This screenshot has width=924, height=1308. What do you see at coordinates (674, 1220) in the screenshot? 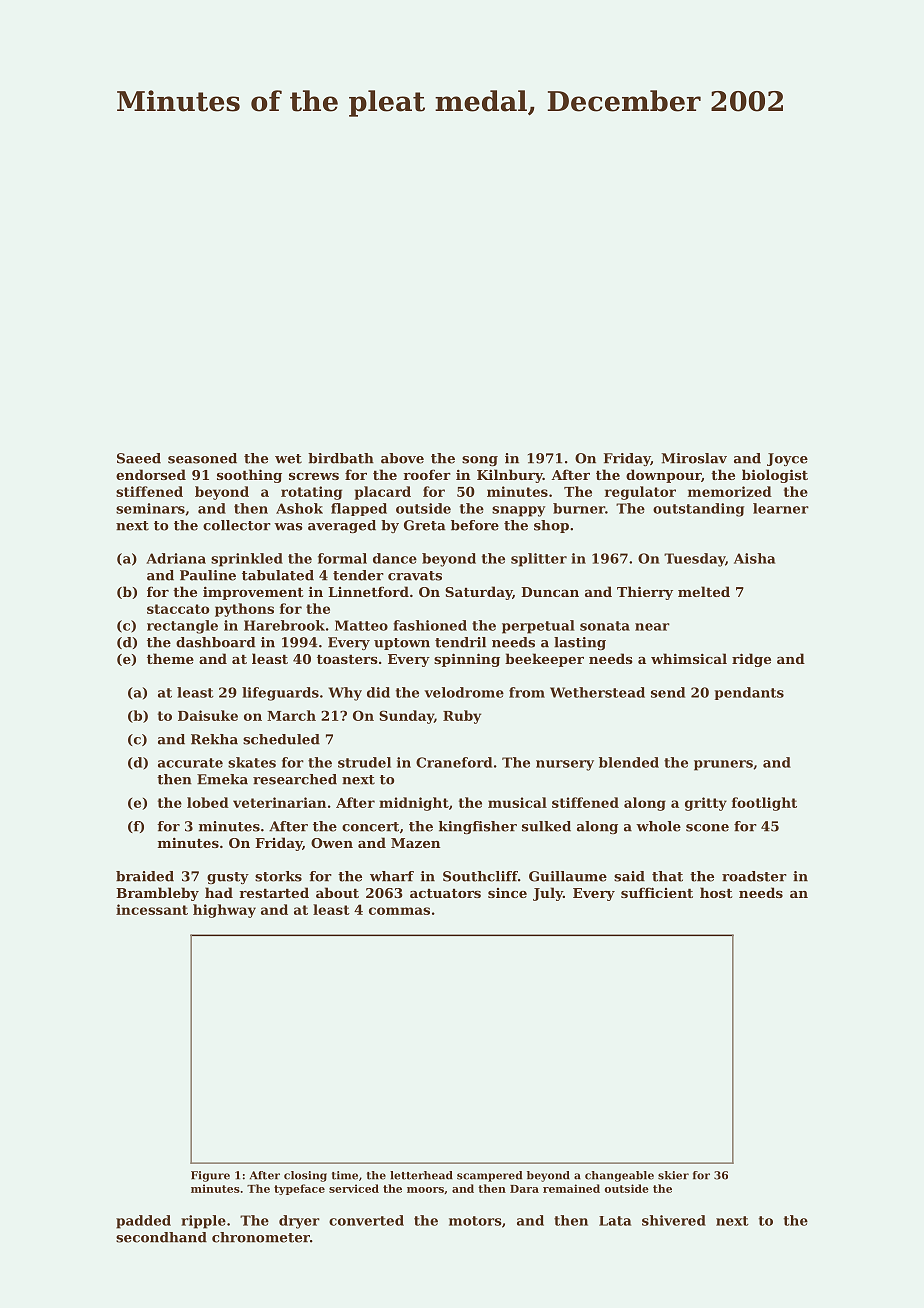
I see `shivered` at bounding box center [674, 1220].
